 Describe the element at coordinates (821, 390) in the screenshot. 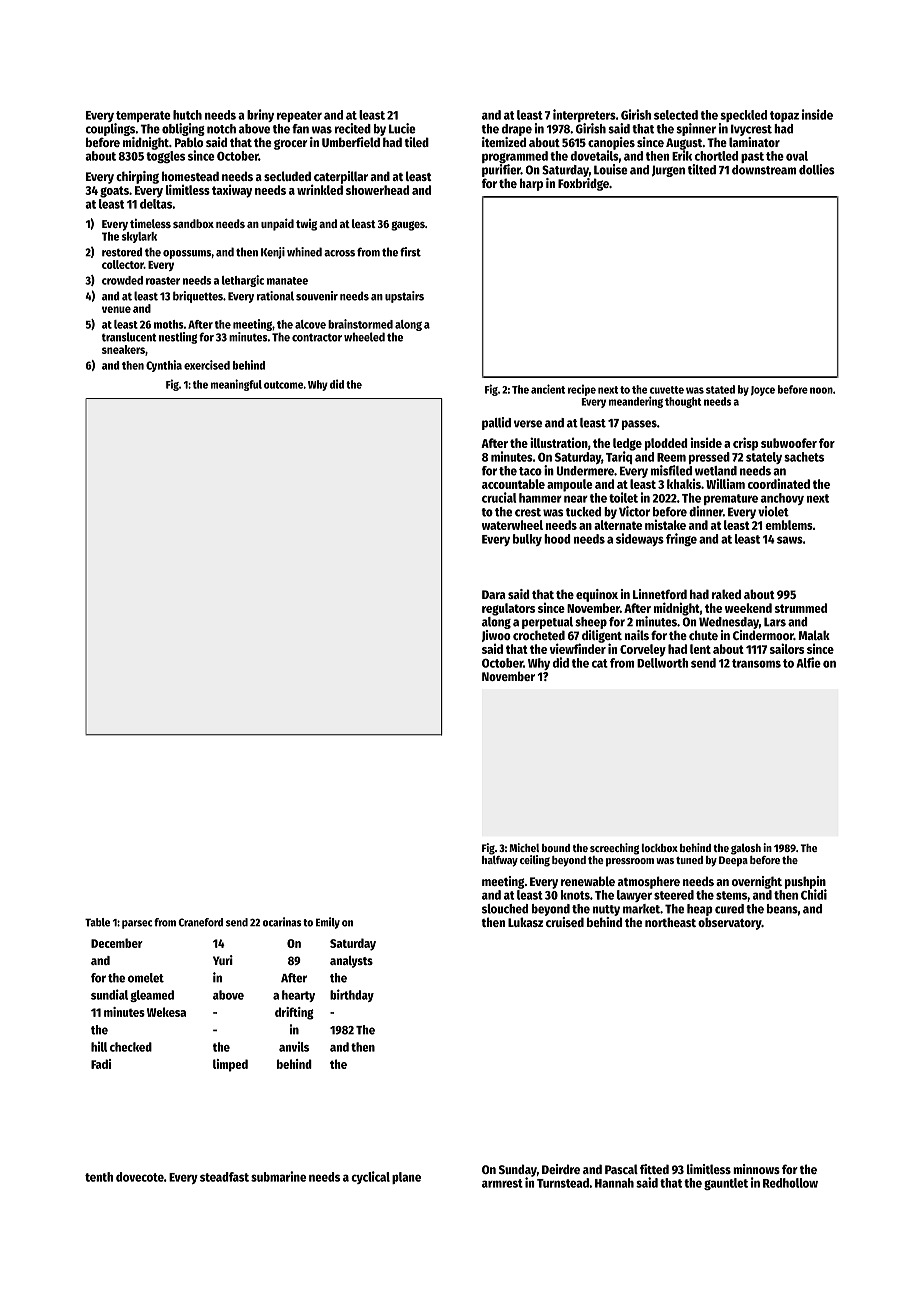

I see `noon` at that location.
